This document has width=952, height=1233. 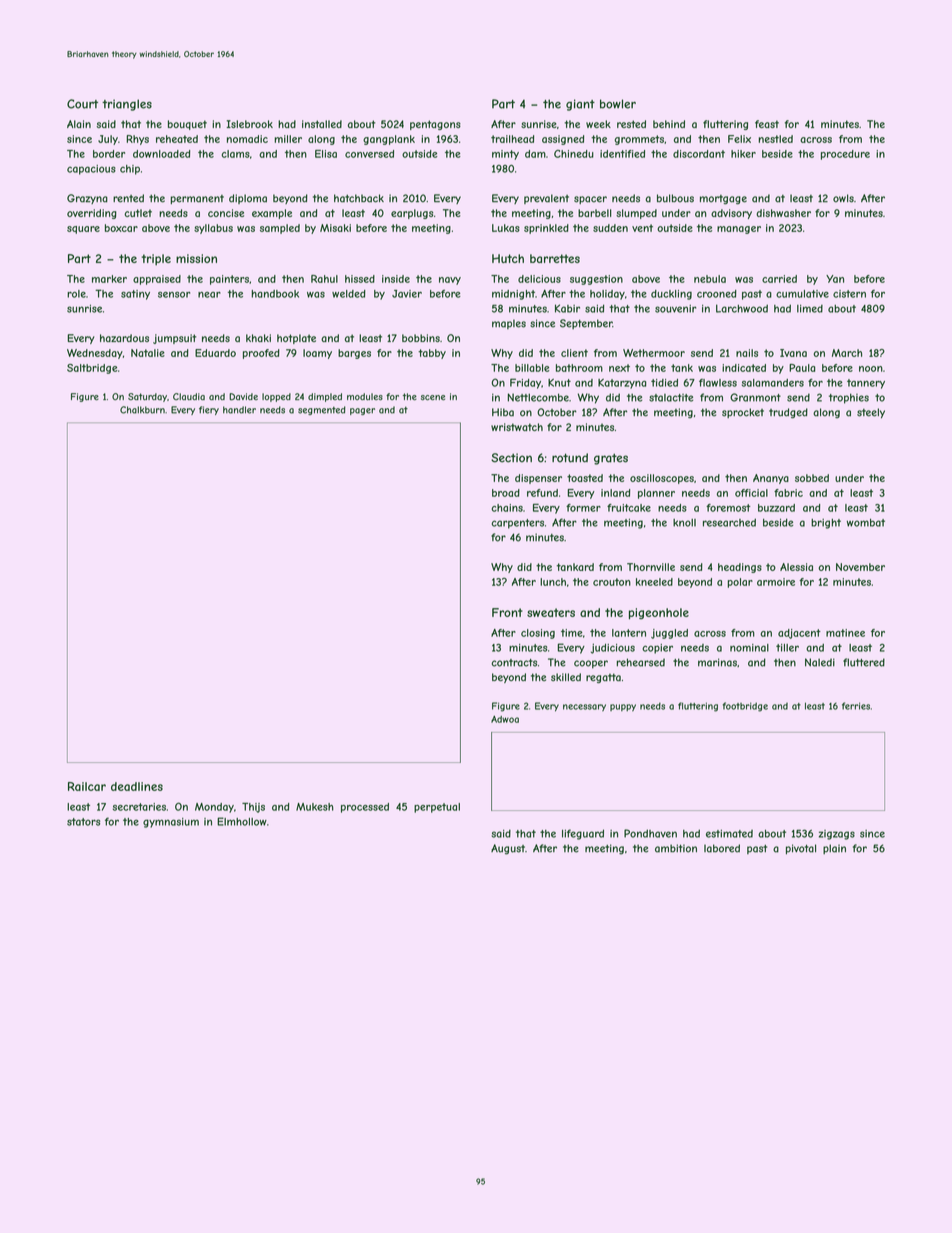 What do you see at coordinates (767, 124) in the document?
I see `feast` at bounding box center [767, 124].
